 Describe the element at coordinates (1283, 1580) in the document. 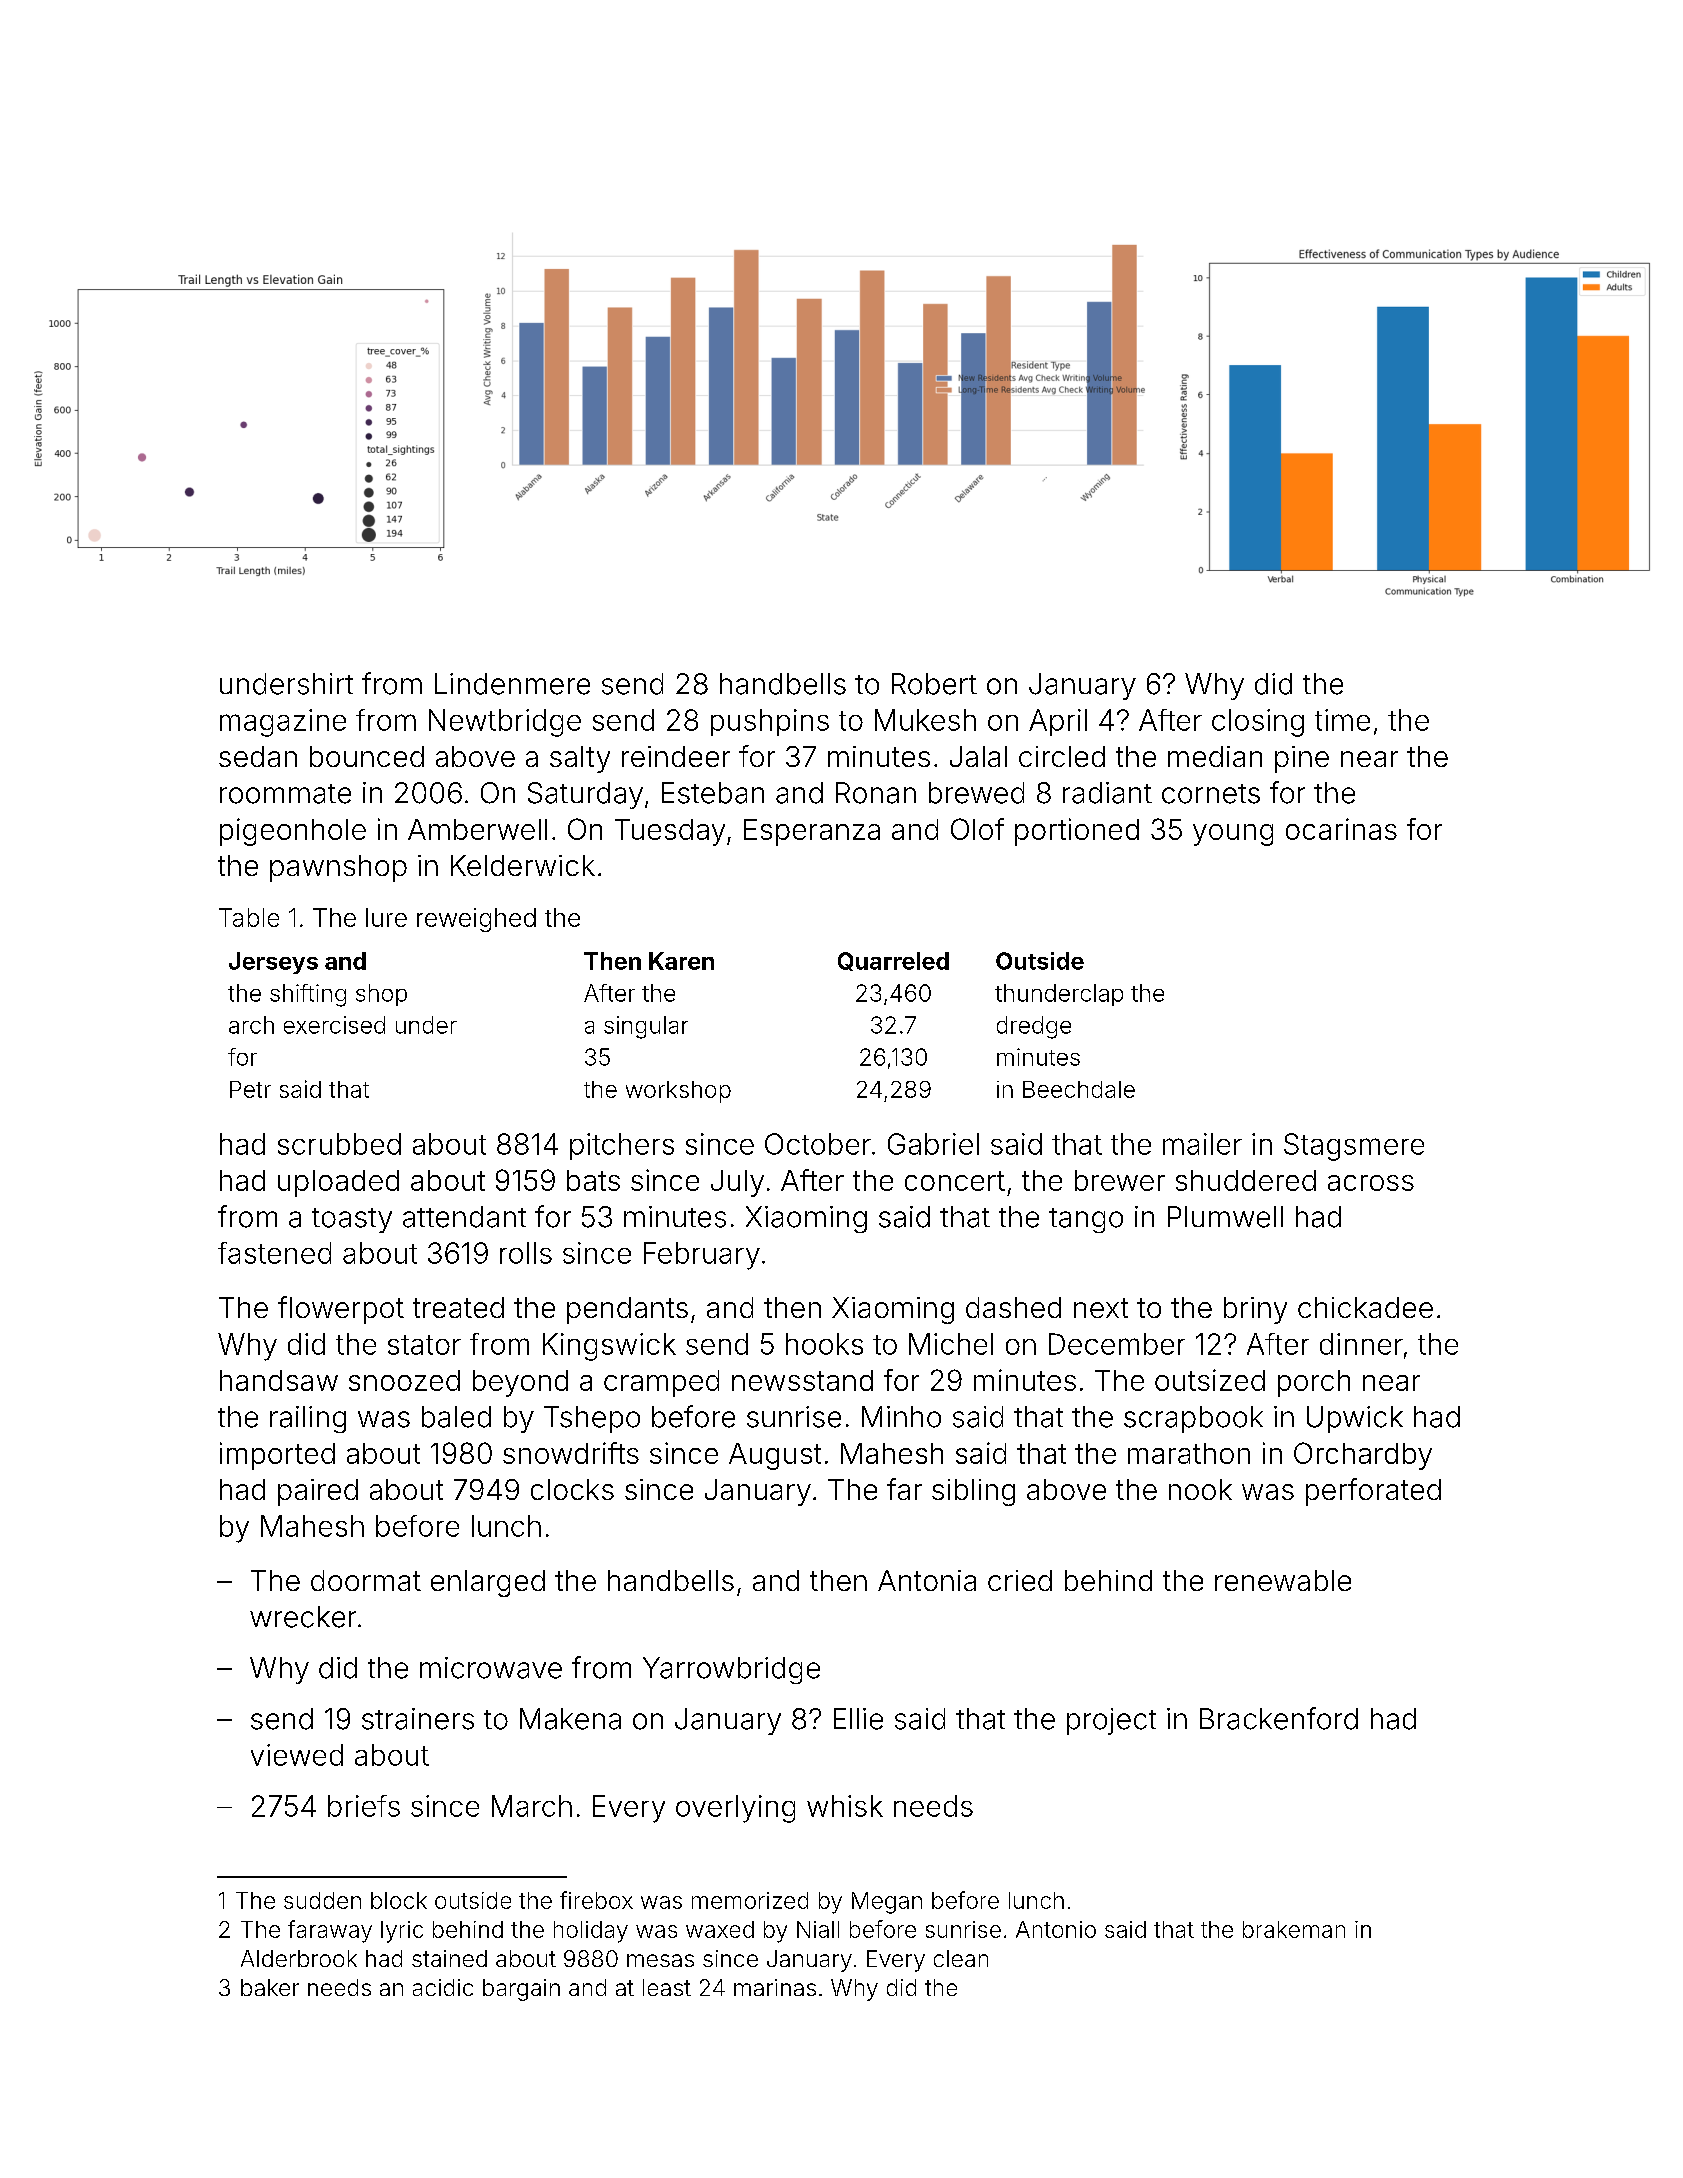

I see `renewable` at that location.
